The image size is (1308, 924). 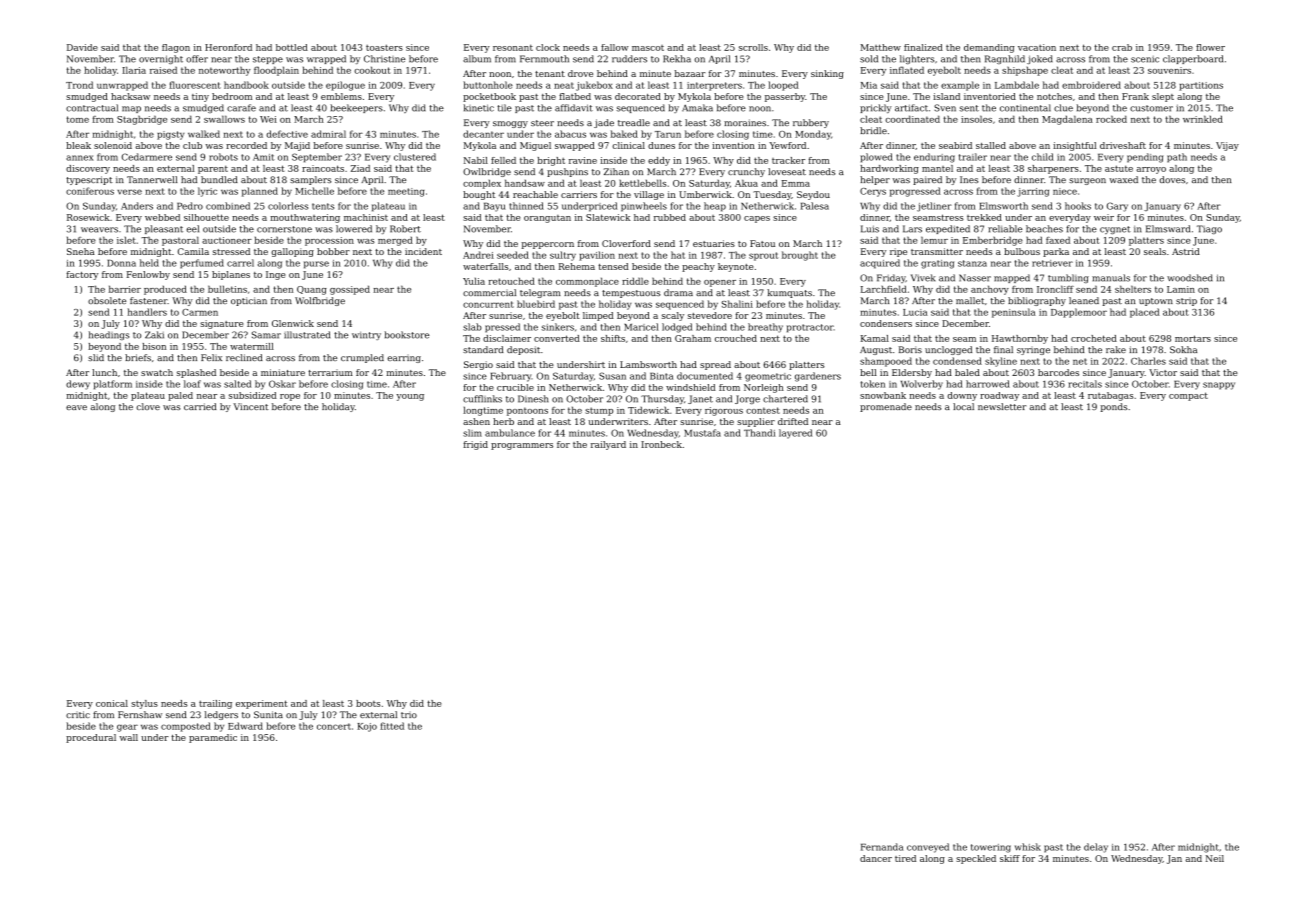 What do you see at coordinates (1183, 349) in the page?
I see `Sokha` at bounding box center [1183, 349].
